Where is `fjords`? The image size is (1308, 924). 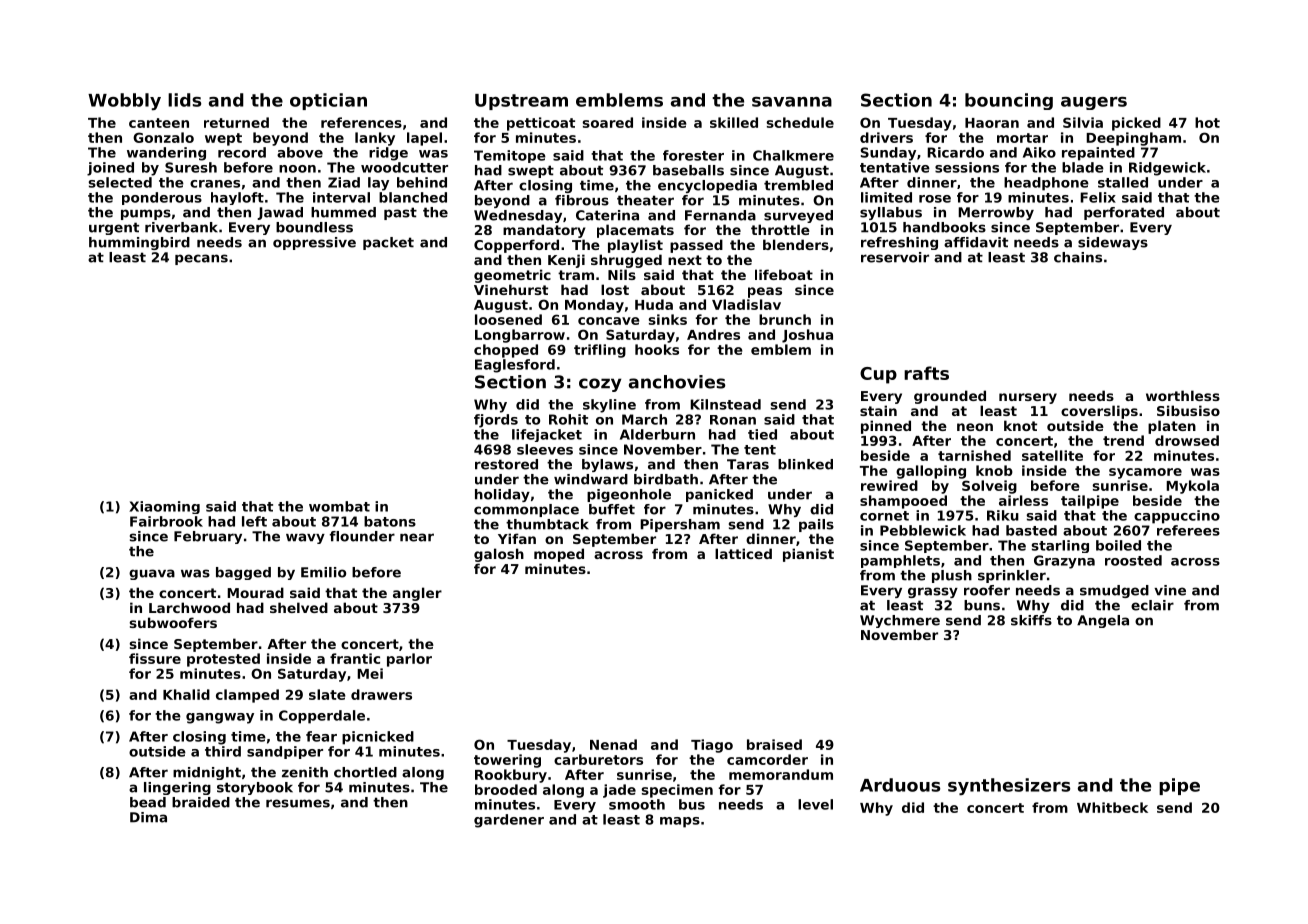 fjords is located at coordinates (496, 421).
